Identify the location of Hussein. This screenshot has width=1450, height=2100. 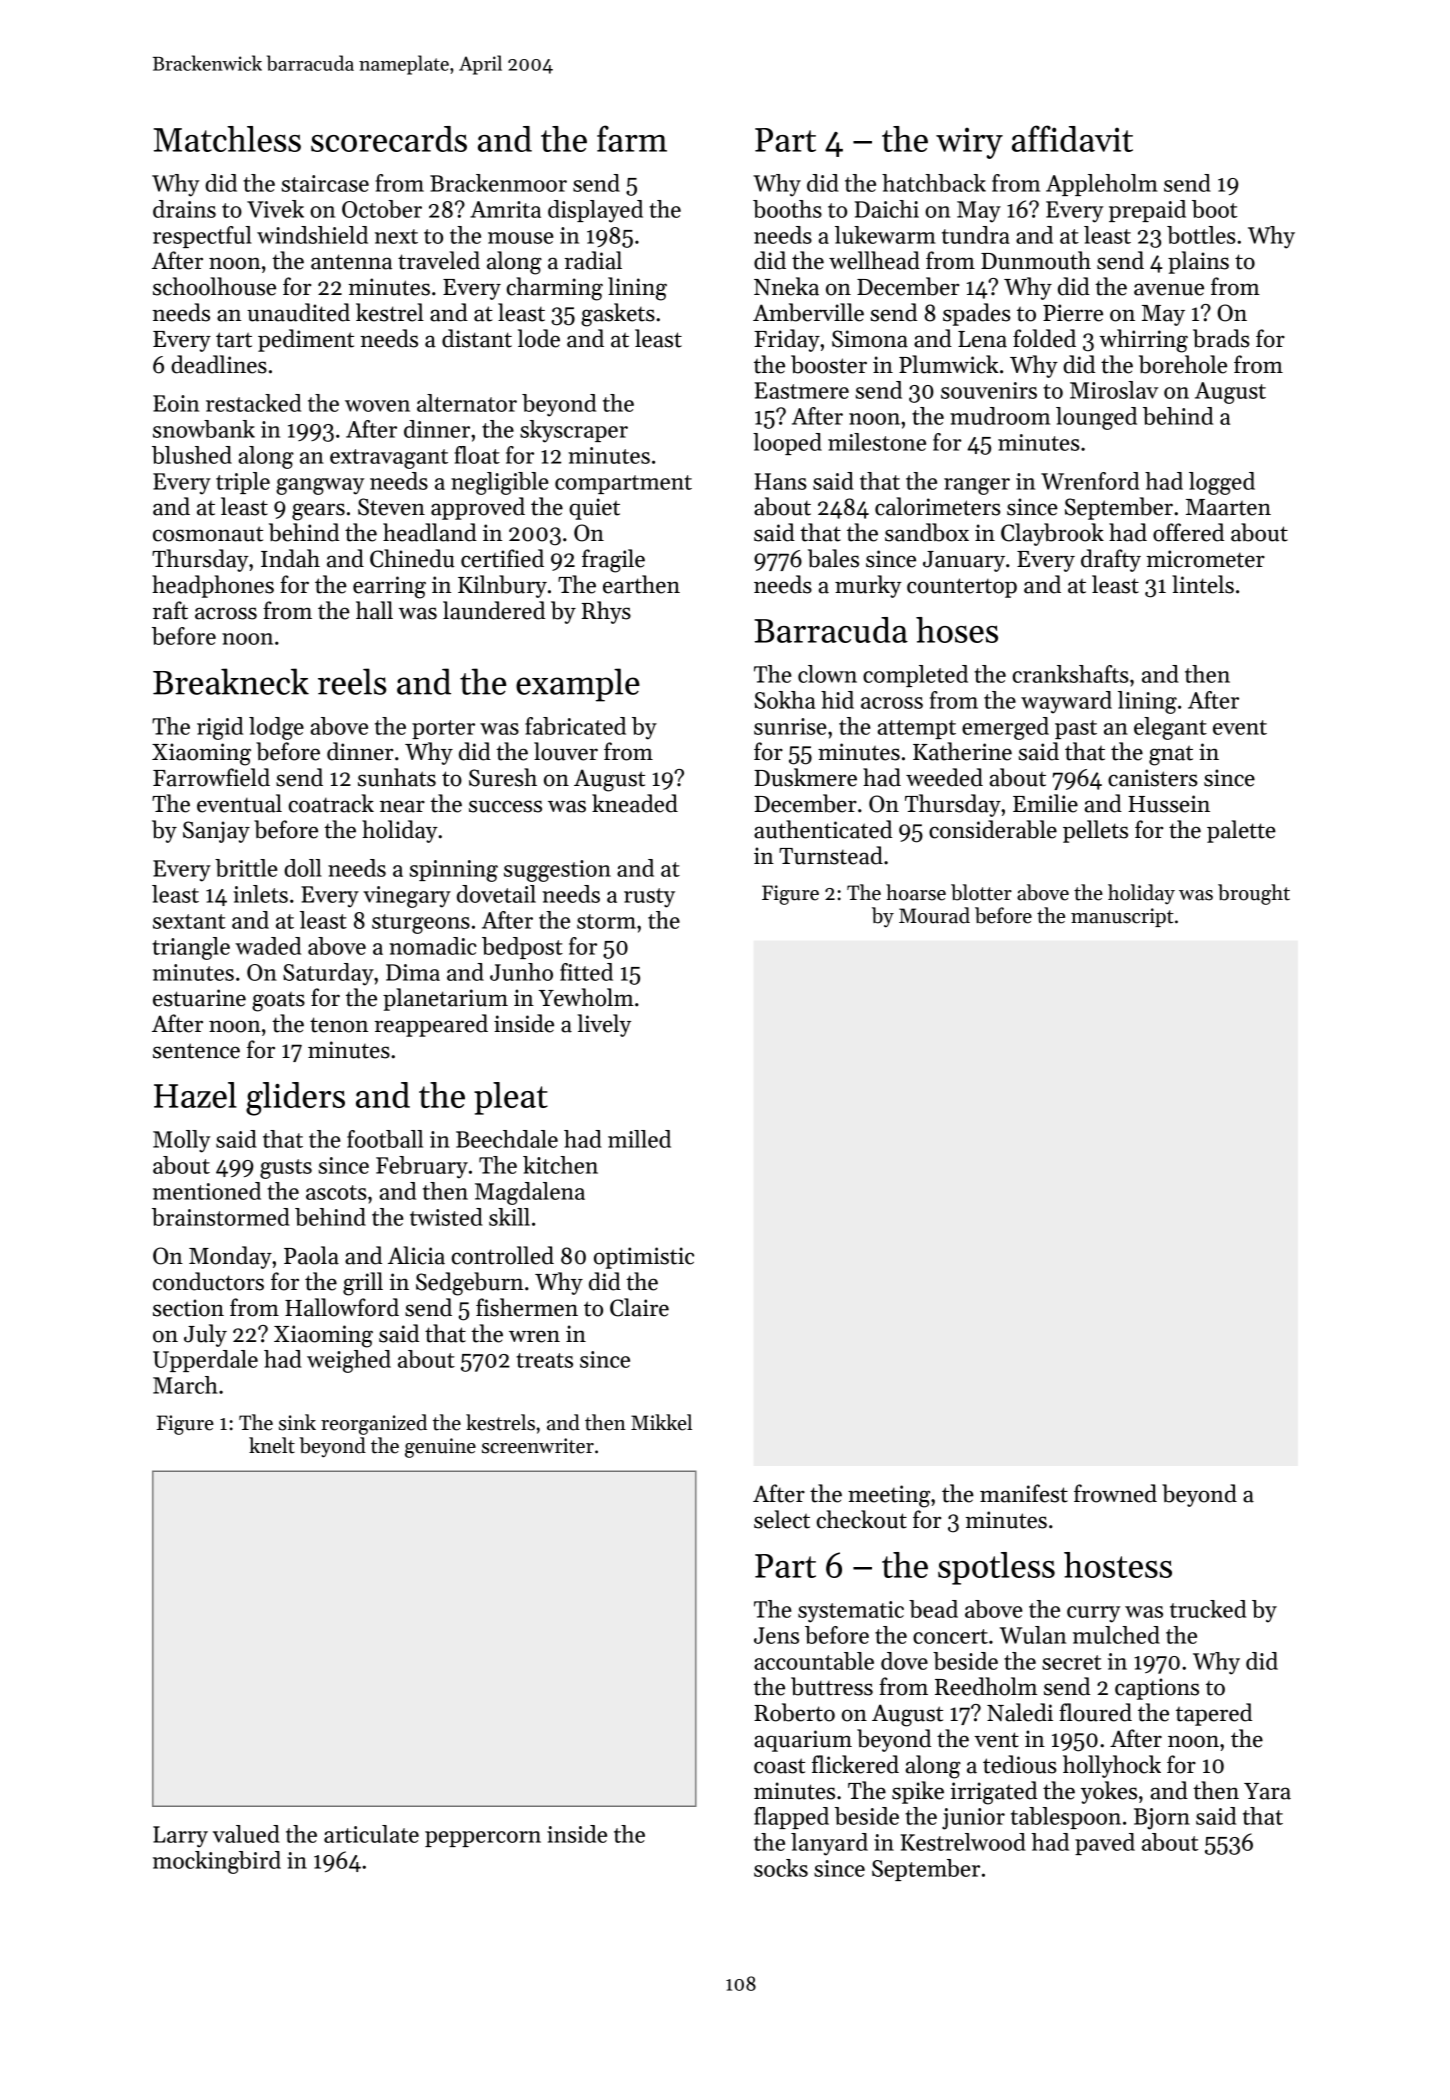
(1169, 804).
